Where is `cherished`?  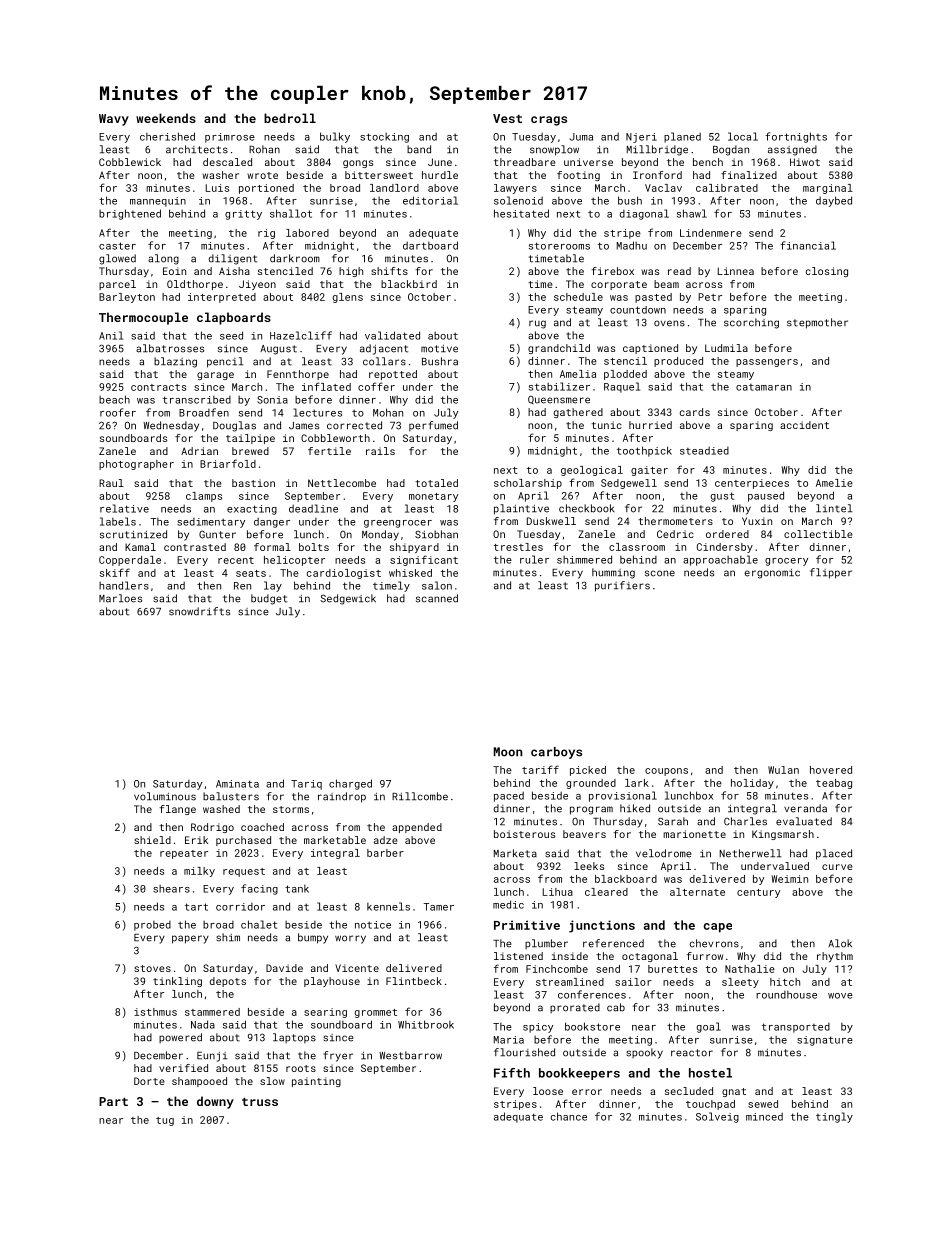 cherished is located at coordinates (167, 136).
